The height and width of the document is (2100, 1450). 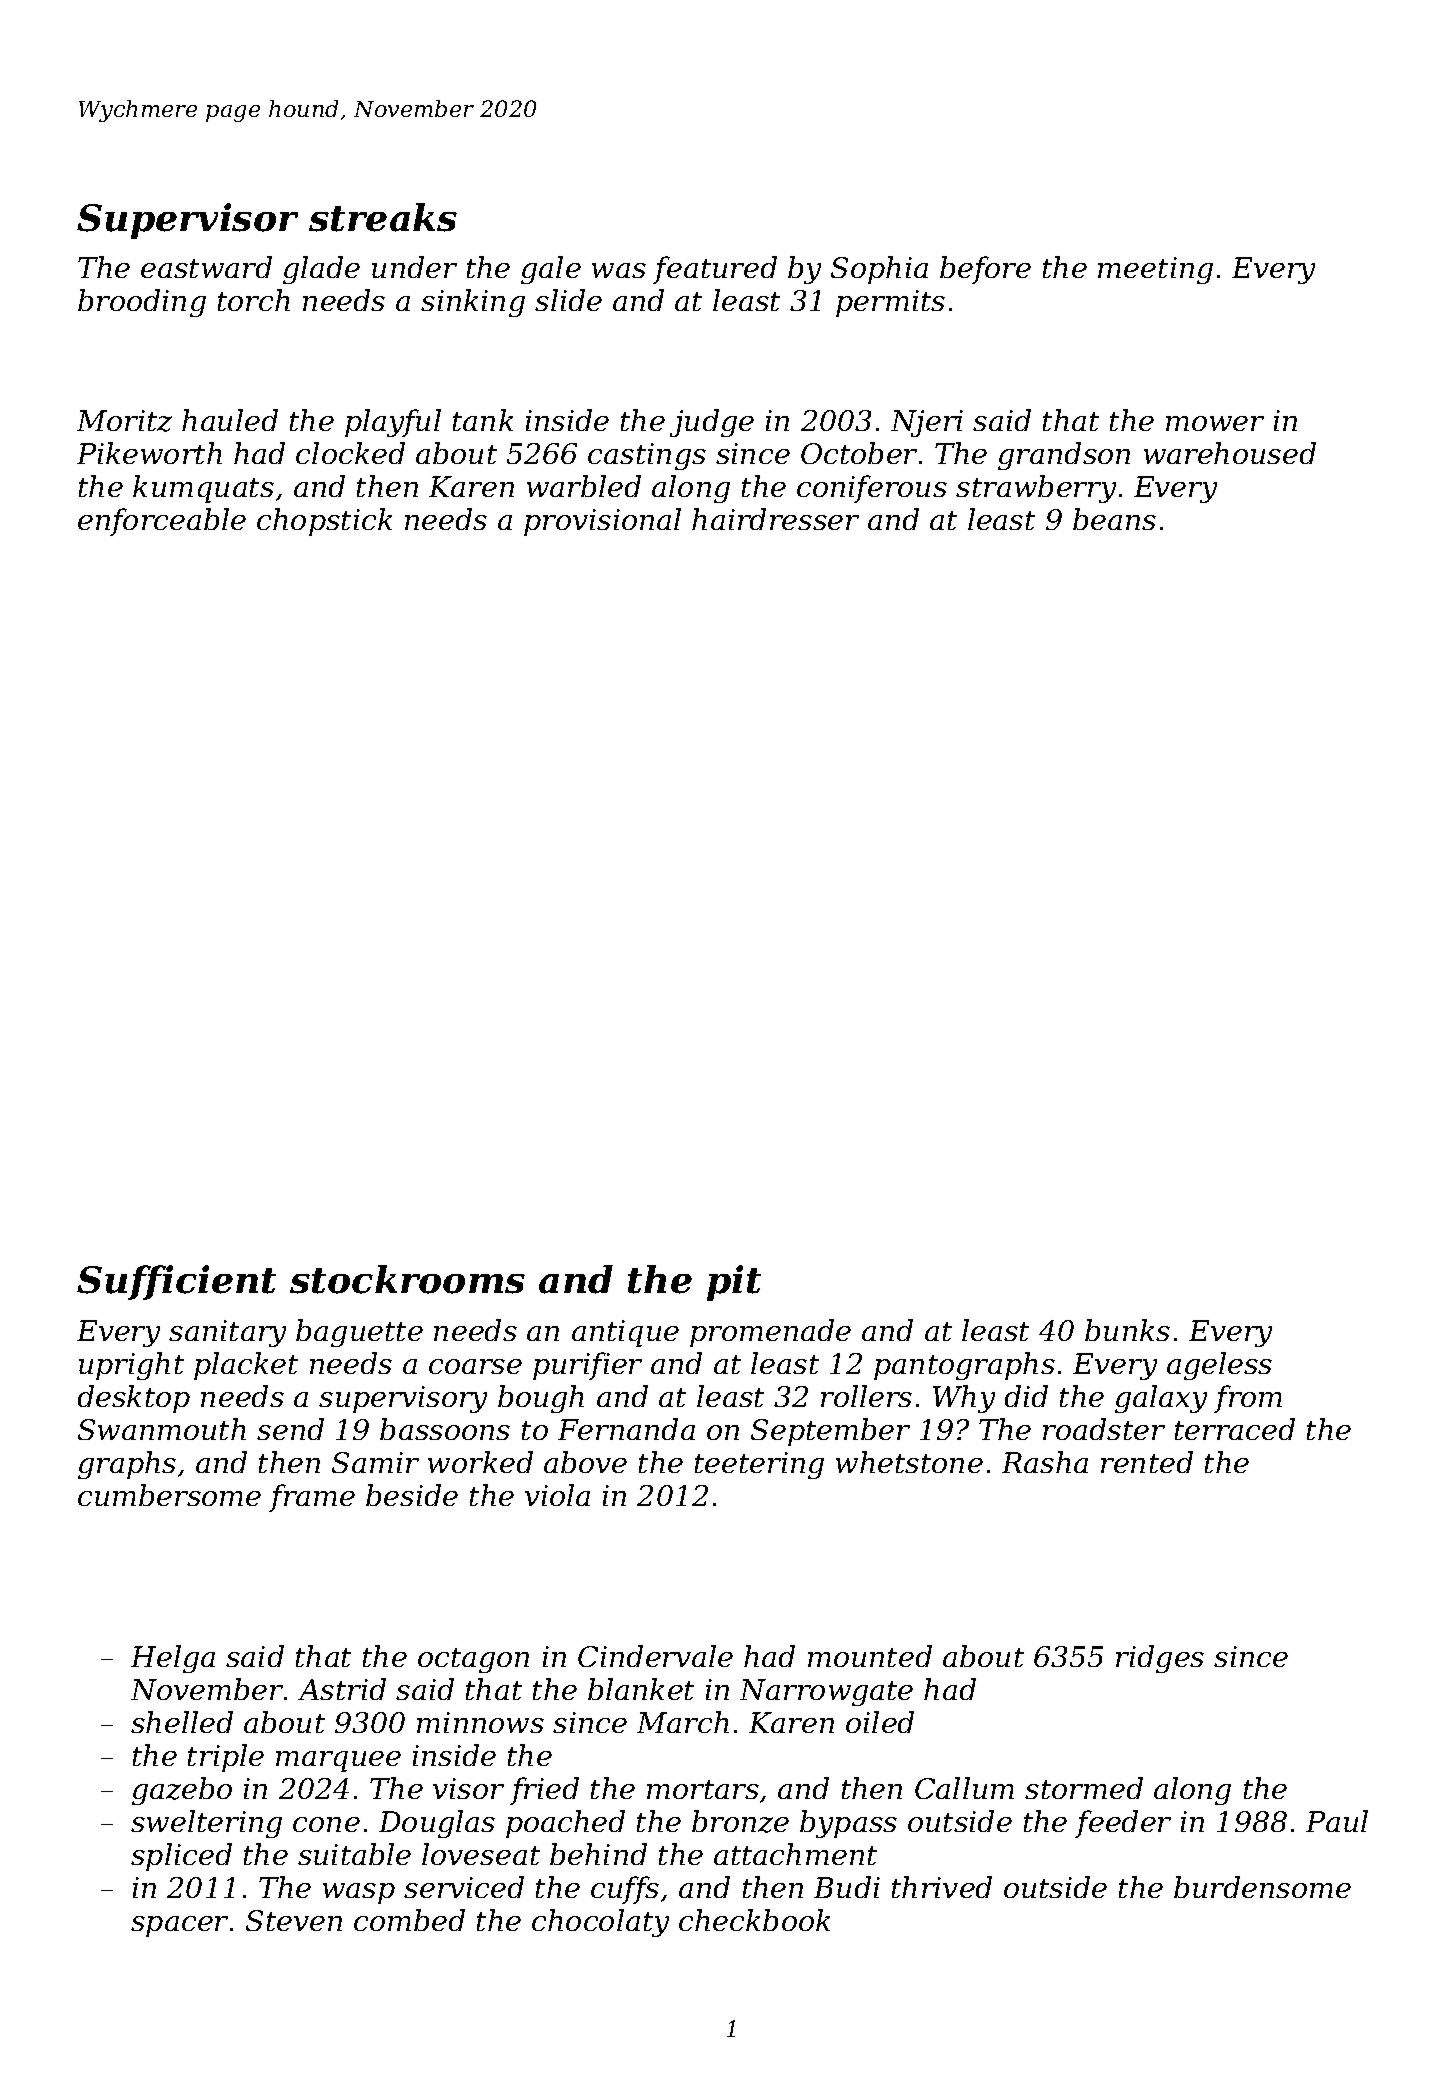 I want to click on burdensome, so click(x=1262, y=1887).
